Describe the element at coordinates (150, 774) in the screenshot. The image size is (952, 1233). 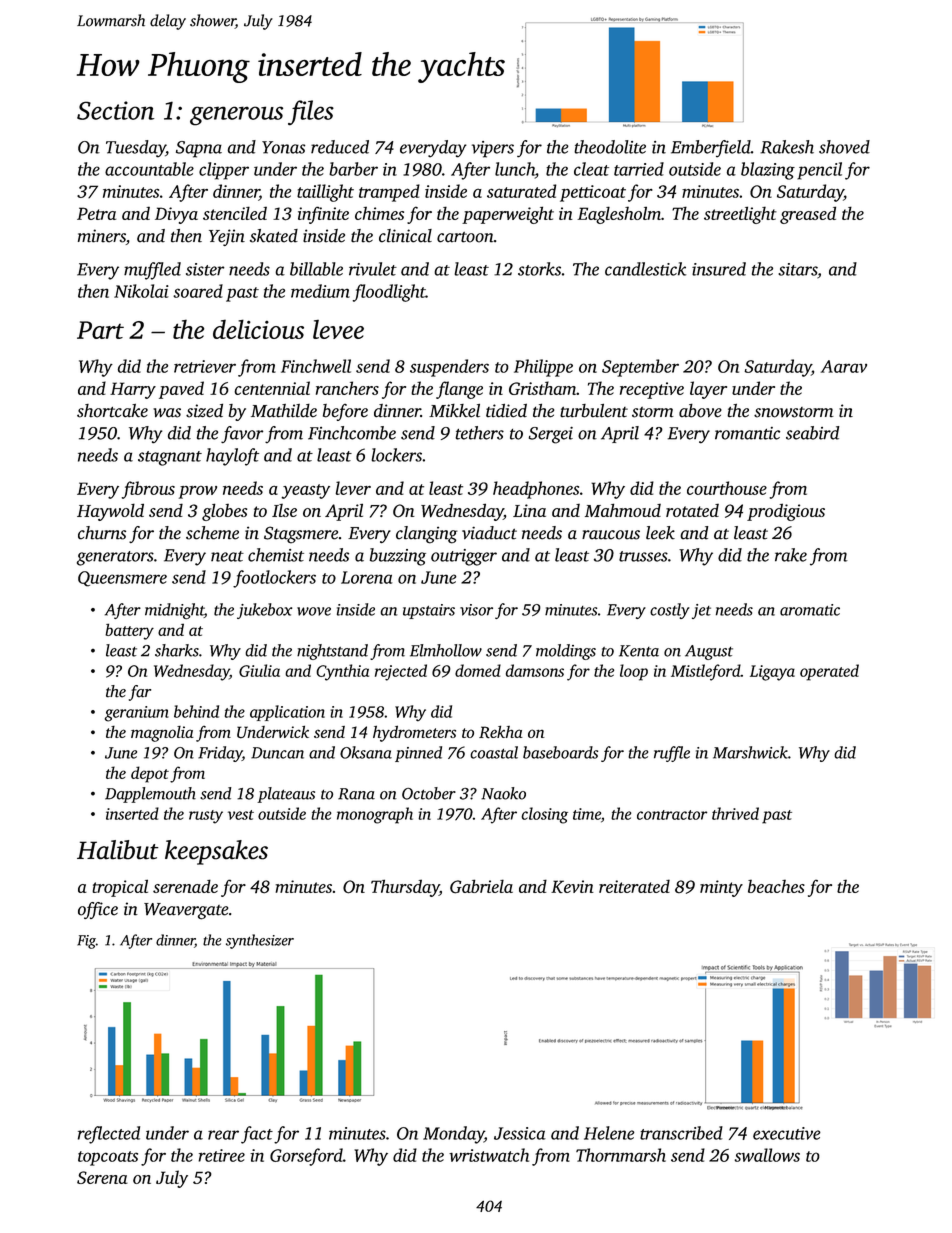
I see `depot` at that location.
